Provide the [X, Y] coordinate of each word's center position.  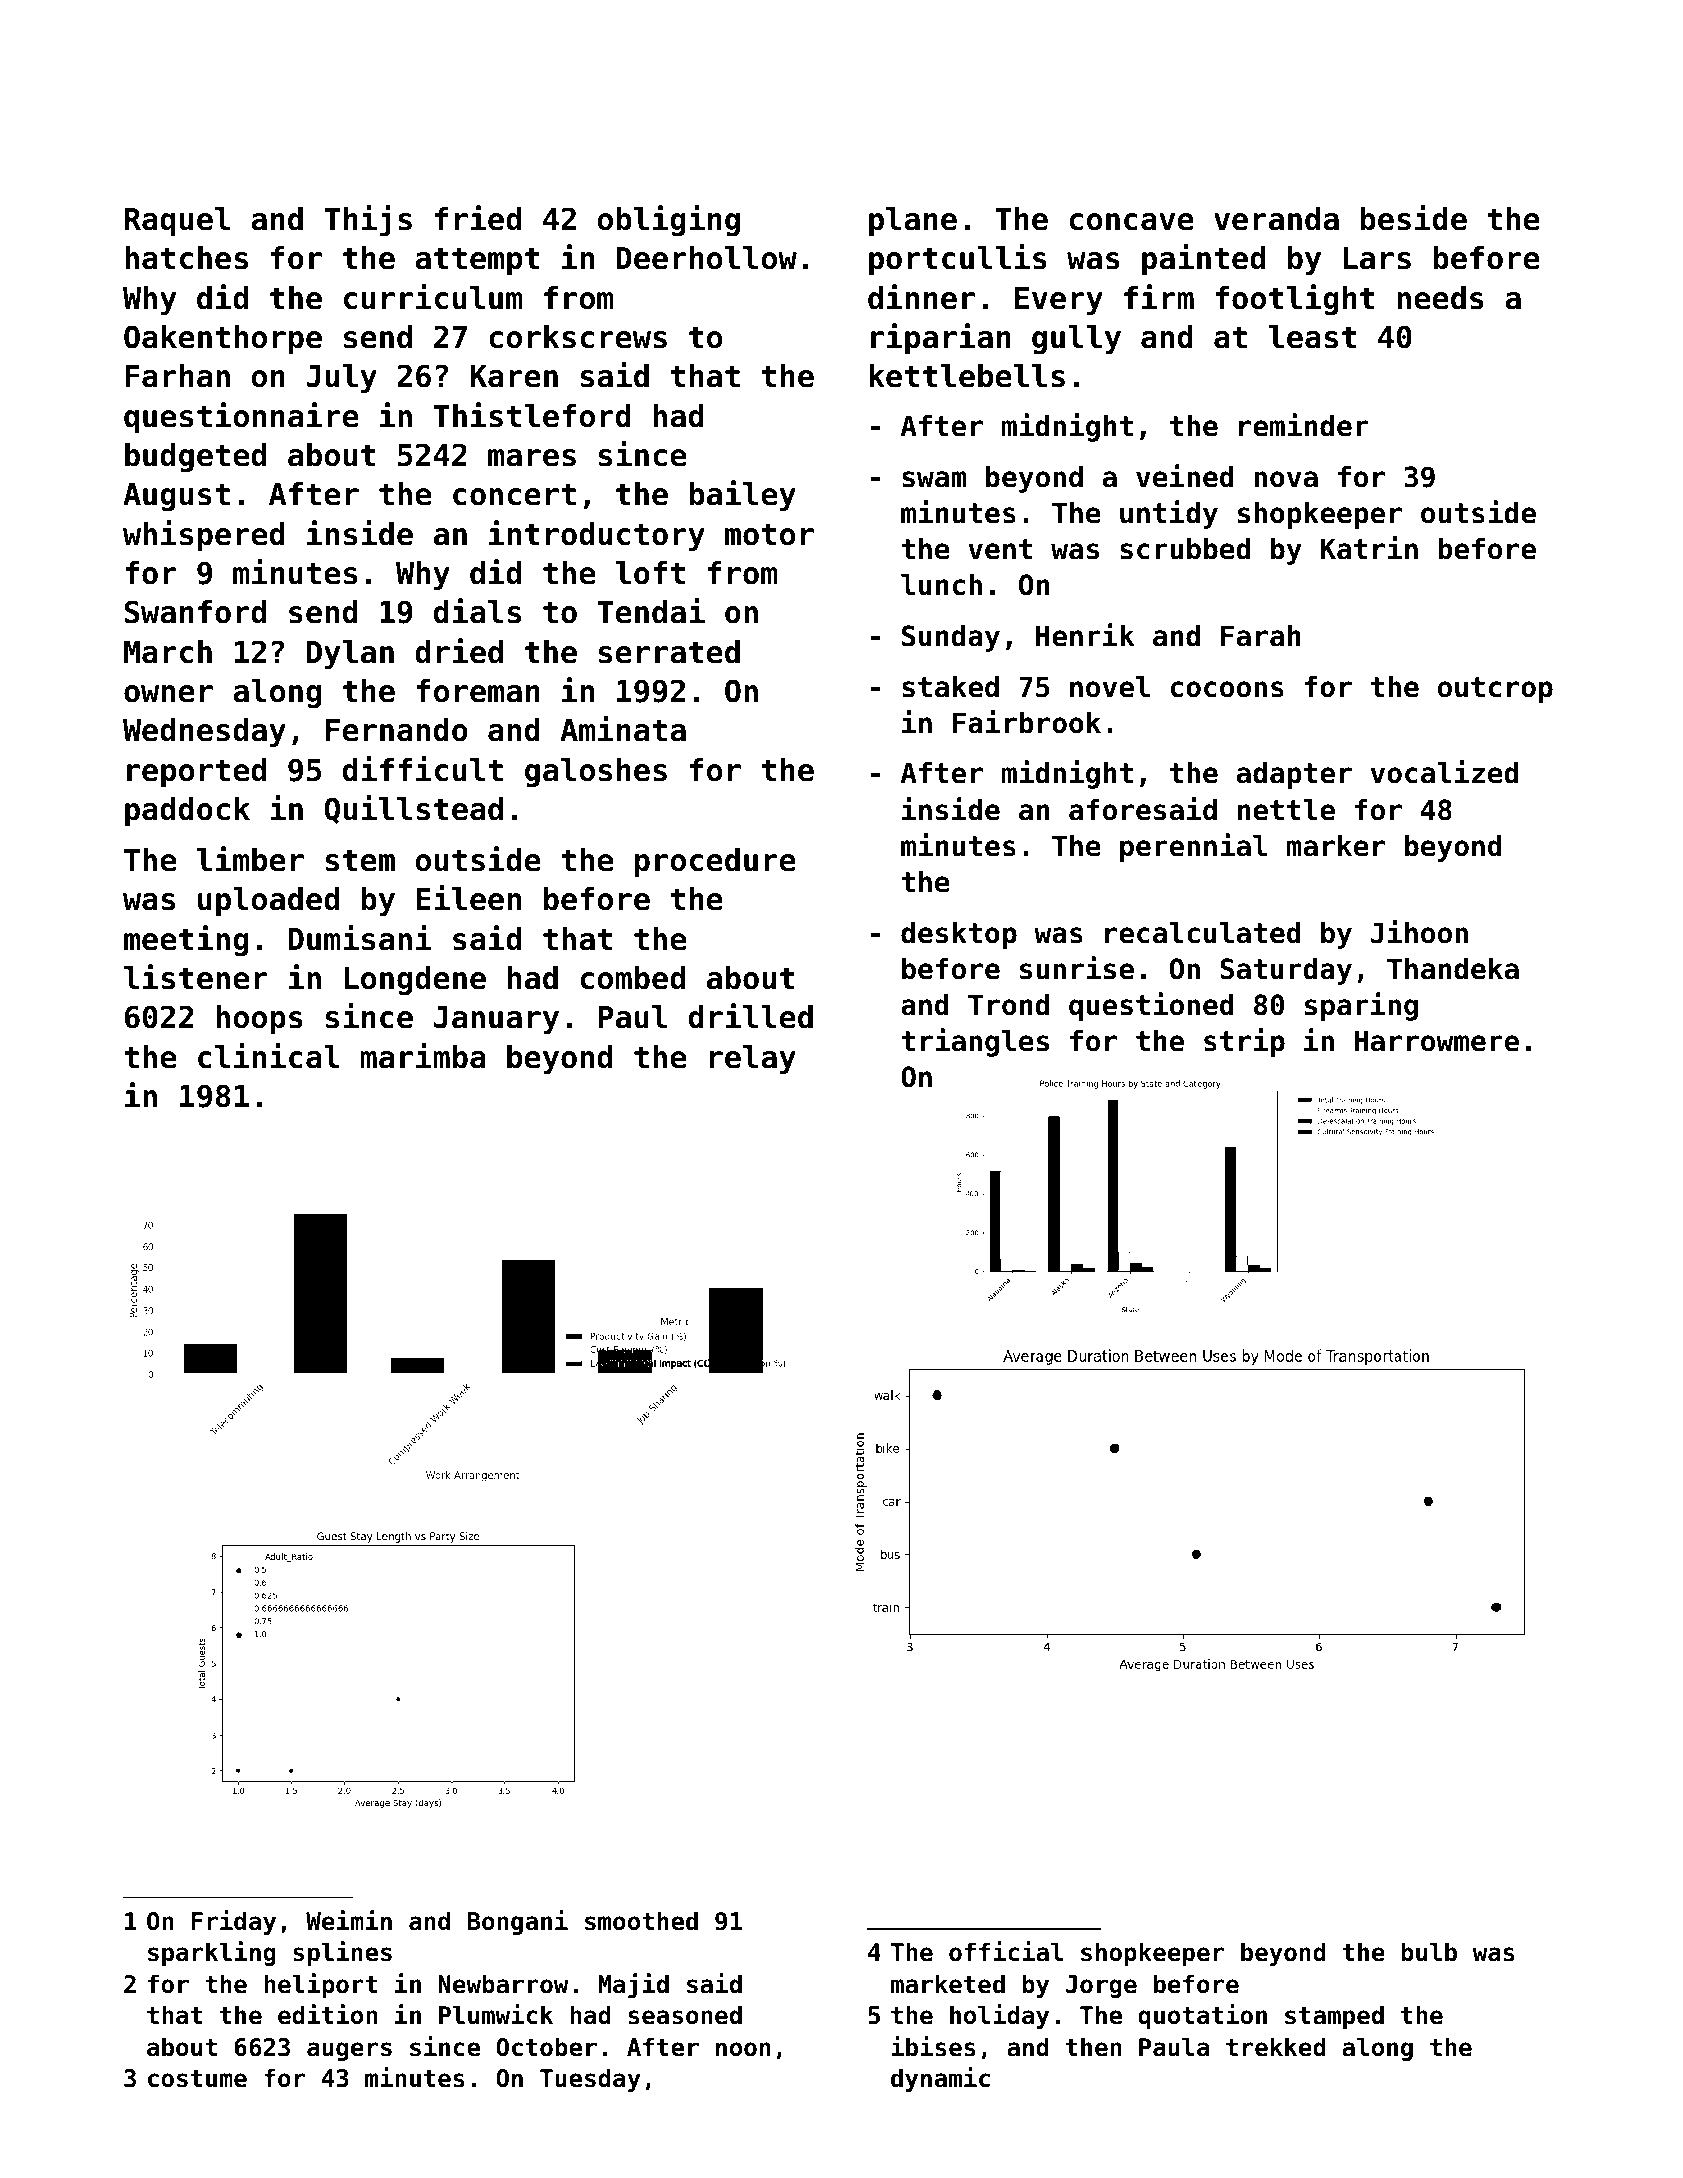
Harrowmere [1436, 1041]
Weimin [349, 1920]
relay [753, 1060]
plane [913, 222]
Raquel [177, 222]
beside [1413, 218]
